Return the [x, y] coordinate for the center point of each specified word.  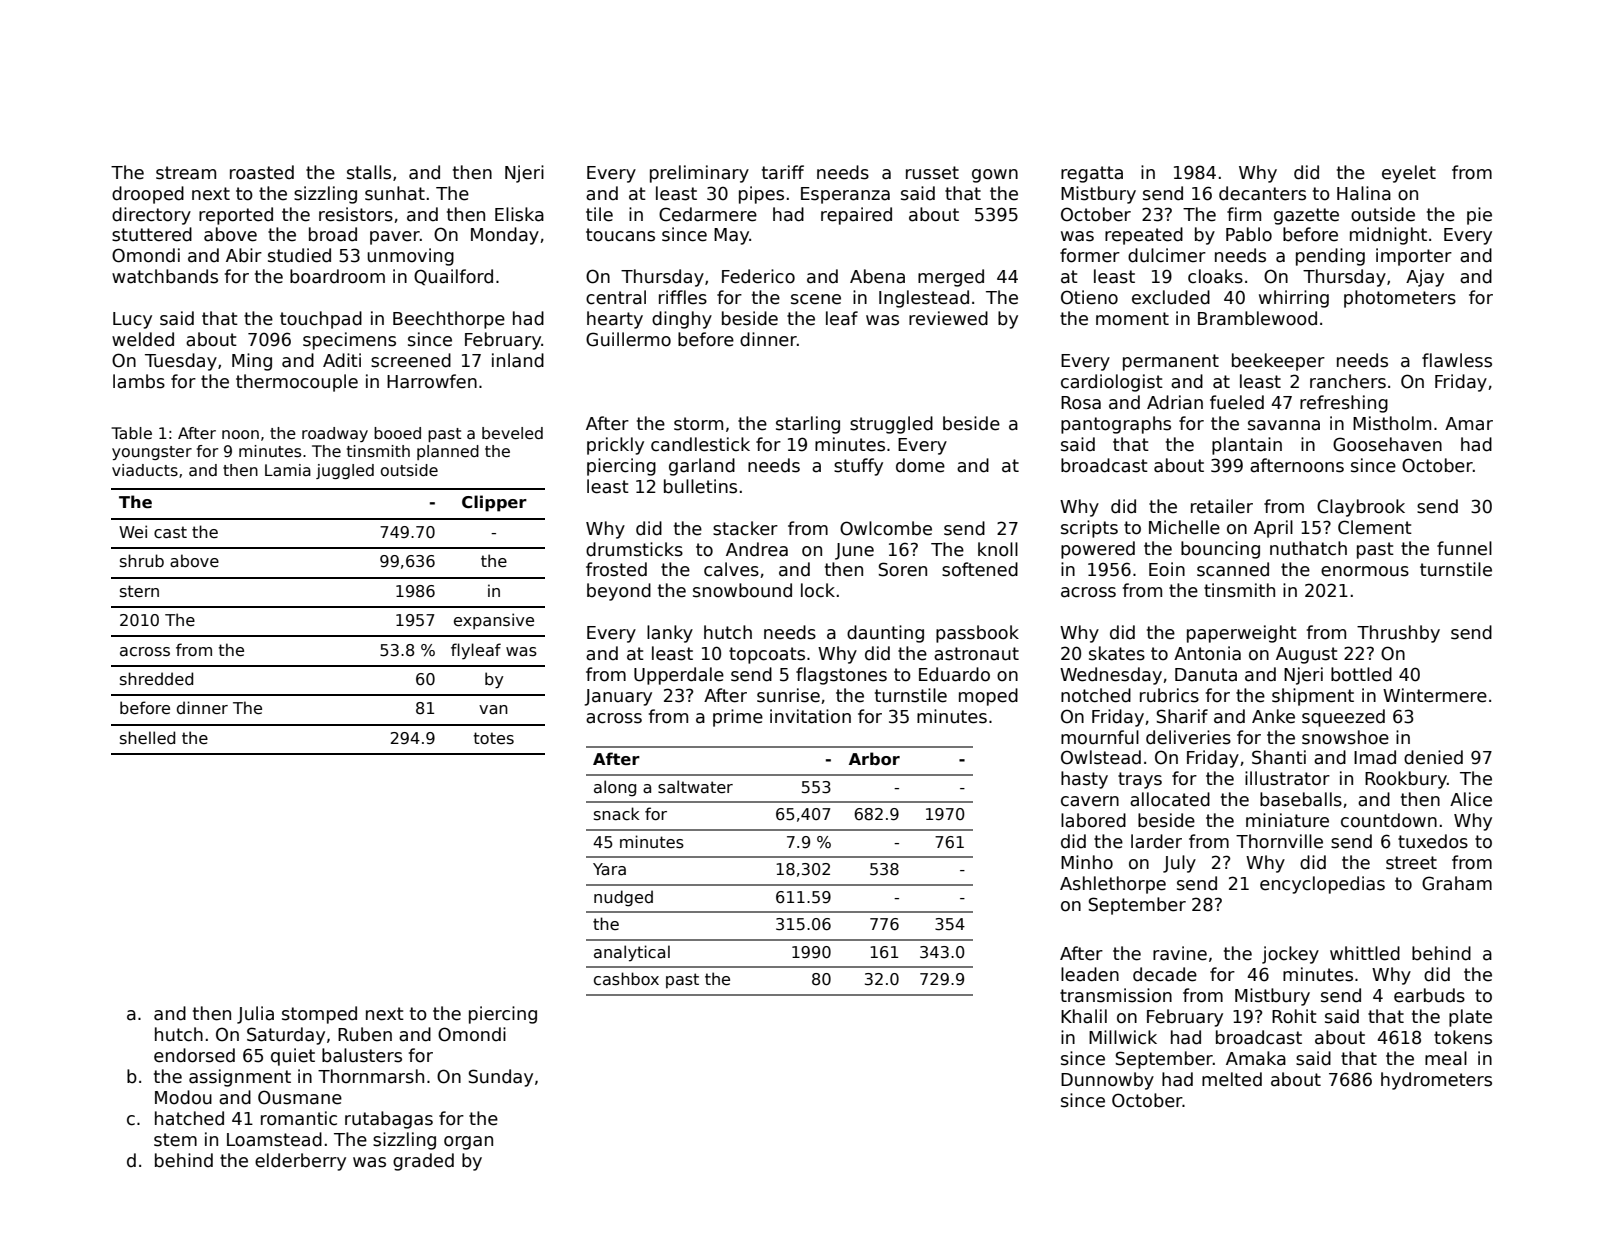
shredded [156, 678]
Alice [1471, 799]
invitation [810, 716]
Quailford [453, 277]
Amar [1469, 424]
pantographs [1116, 425]
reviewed [948, 318]
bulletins [700, 486]
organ [468, 1143]
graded [423, 1162]
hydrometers [1436, 1081]
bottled [1361, 674]
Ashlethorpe [1113, 885]
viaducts [145, 470]
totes [493, 738]
